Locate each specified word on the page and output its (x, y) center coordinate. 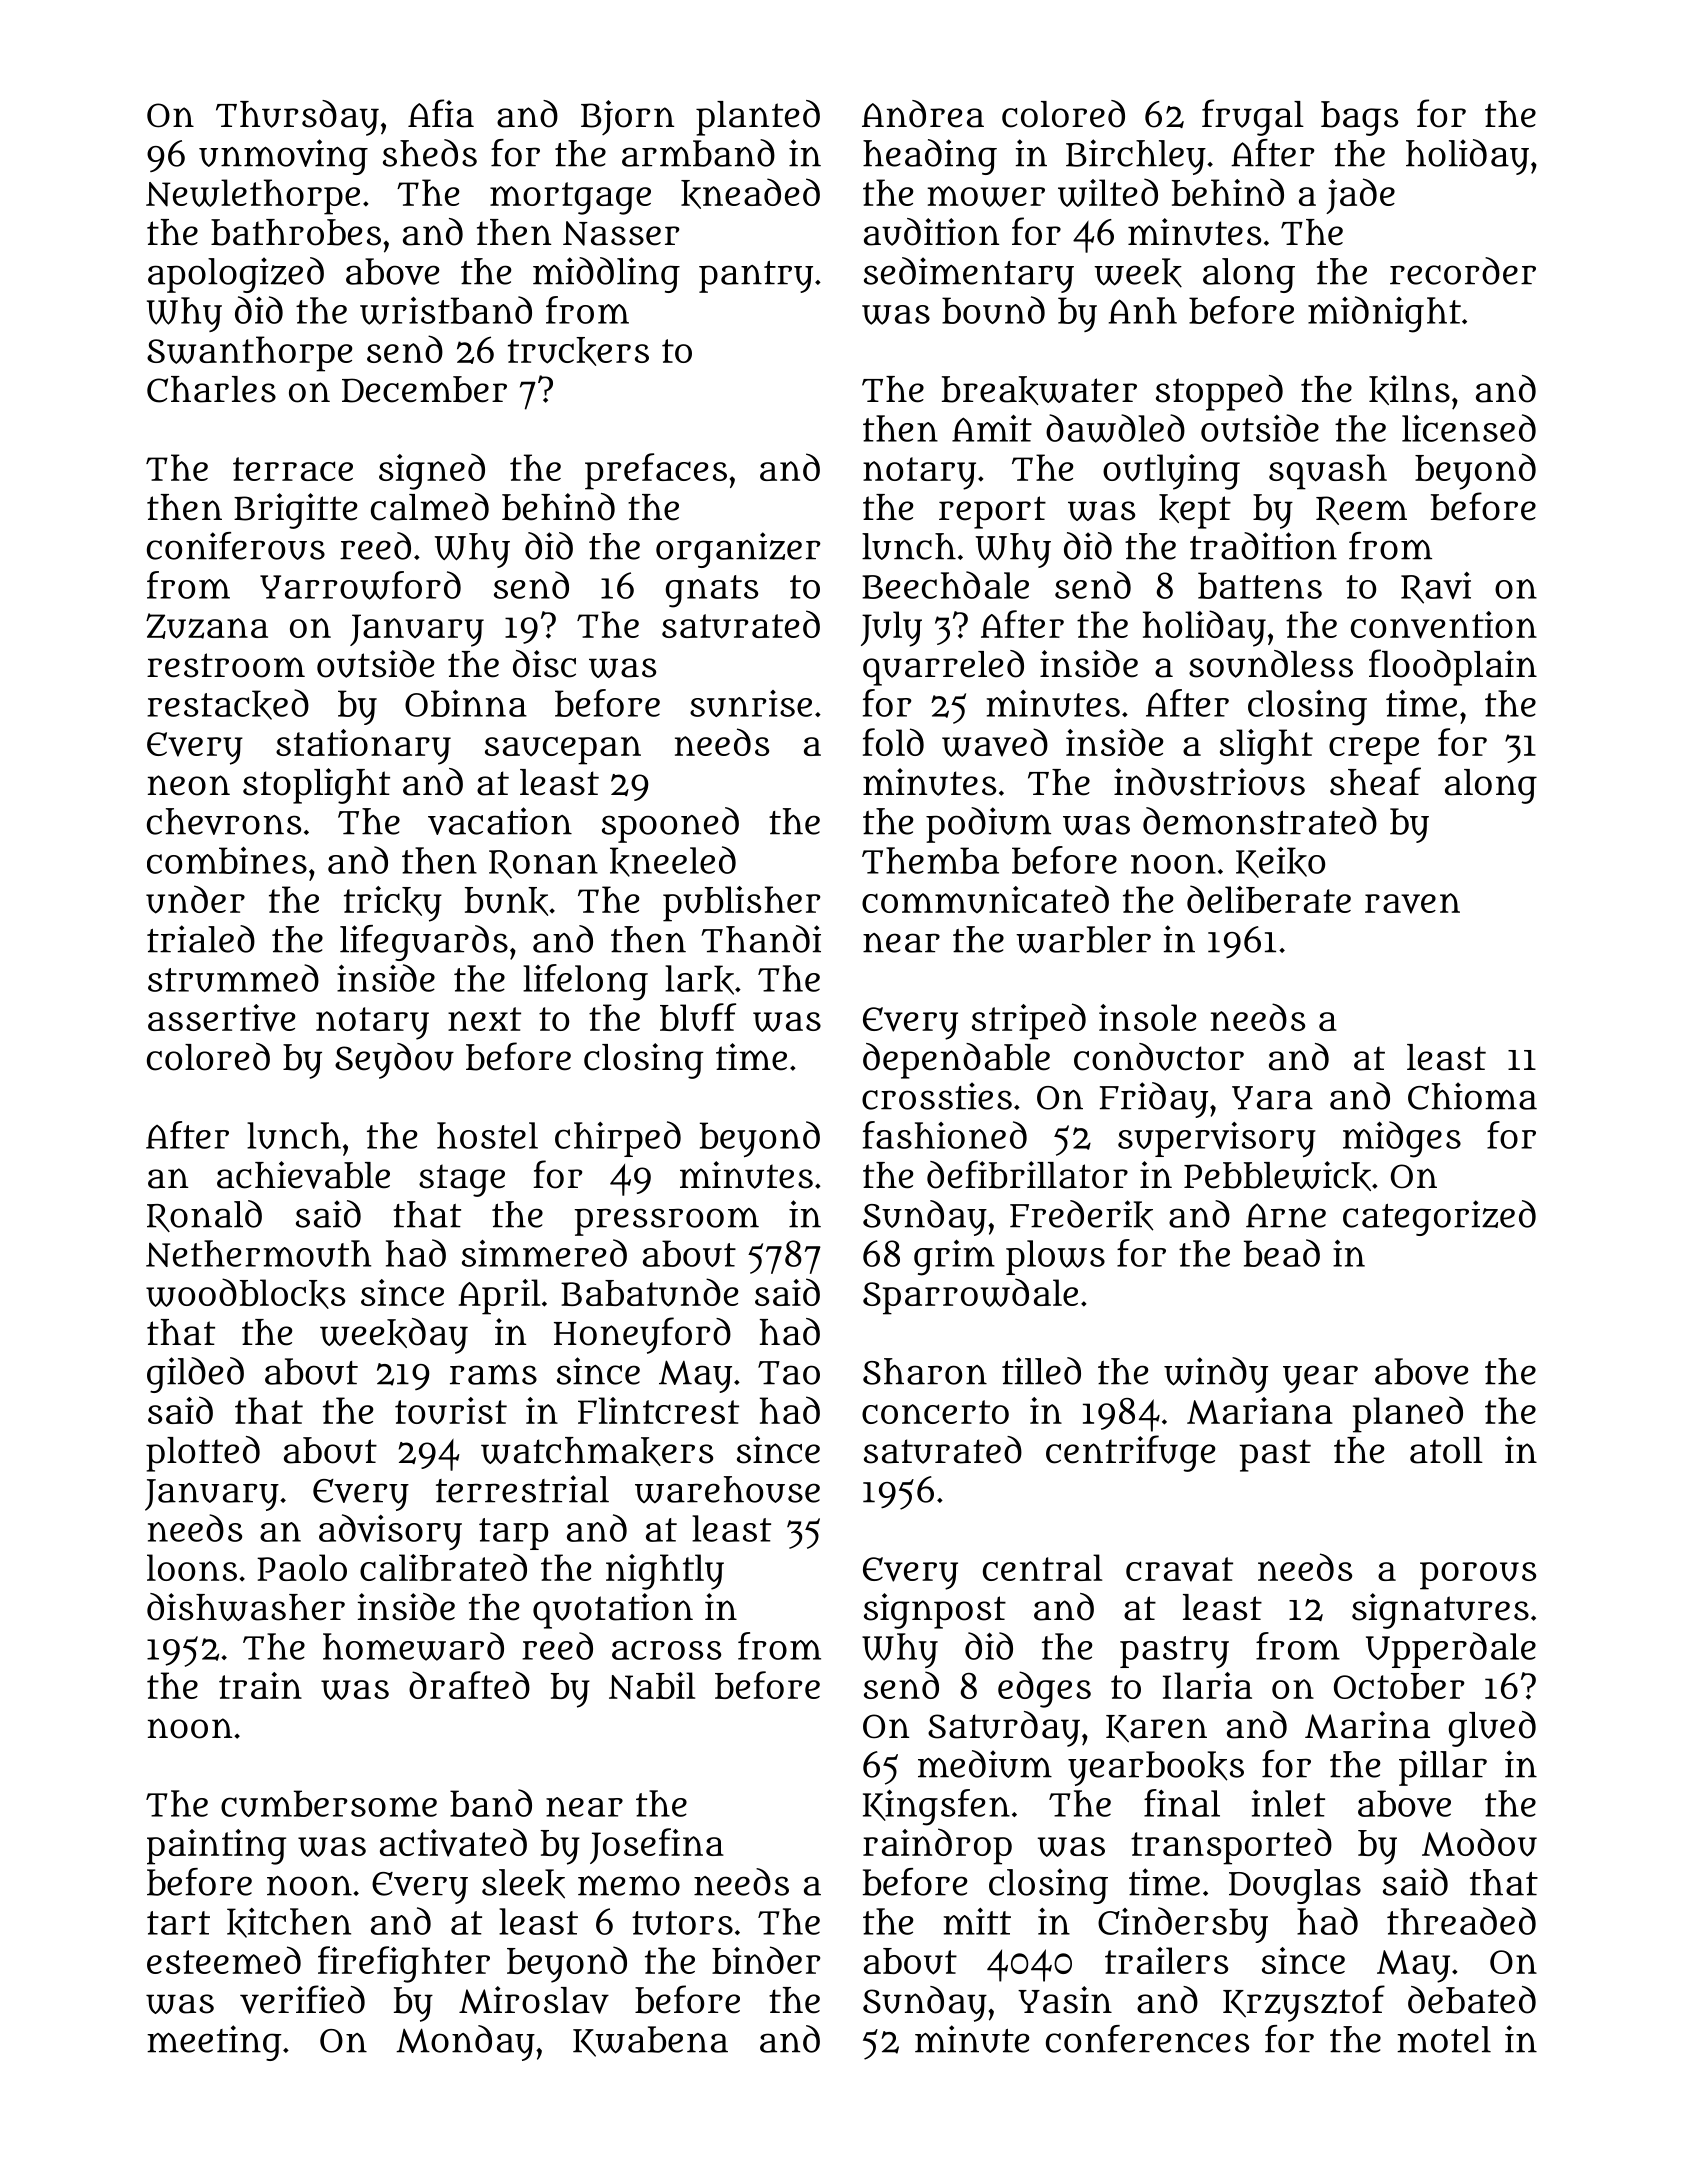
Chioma (1472, 1096)
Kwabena (650, 2041)
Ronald (204, 1216)
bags (1359, 118)
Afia (441, 113)
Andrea (923, 114)
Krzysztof (1304, 2003)
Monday (465, 2043)
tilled (1041, 1371)
